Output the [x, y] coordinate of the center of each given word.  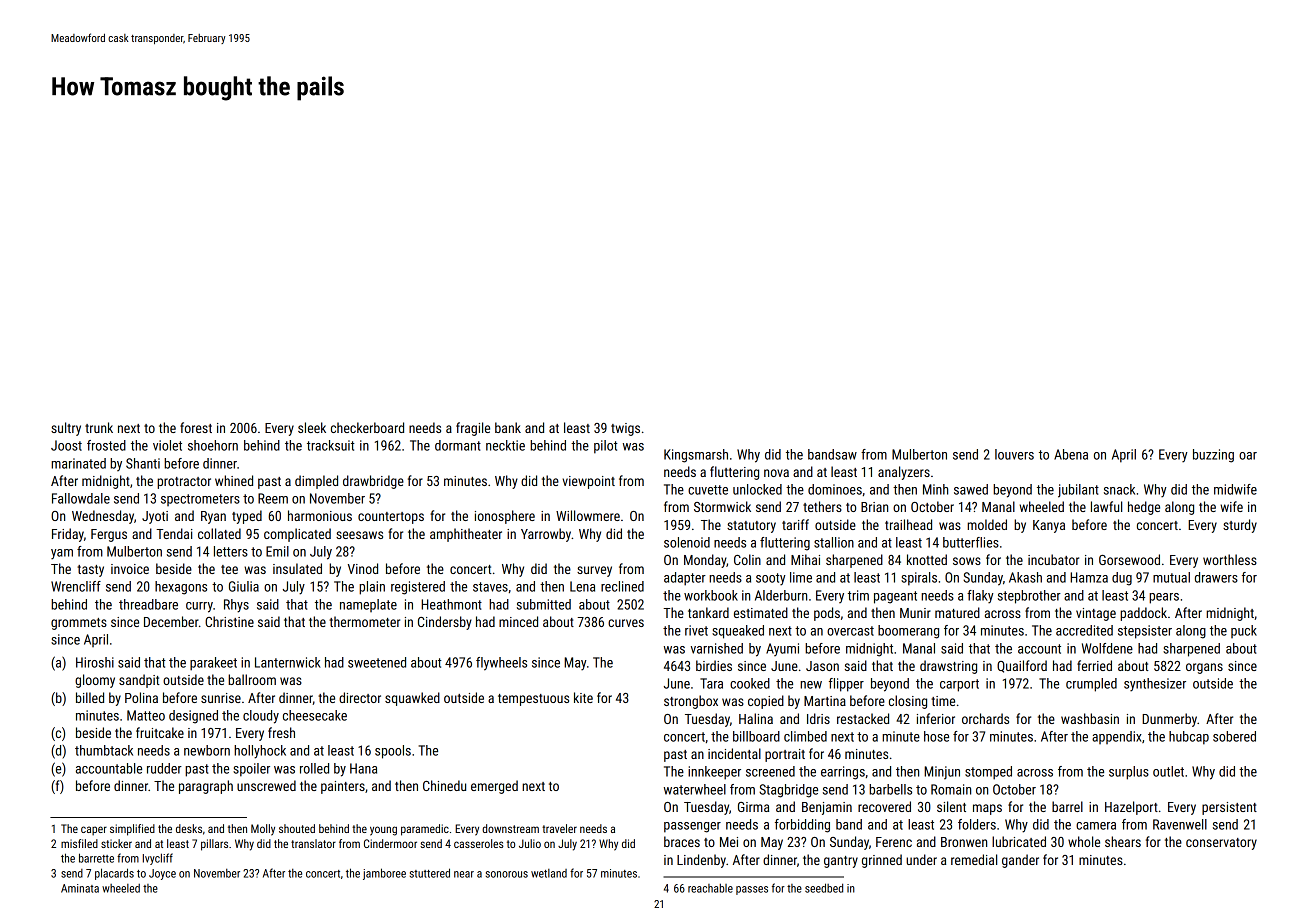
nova [776, 473]
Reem [273, 498]
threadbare [148, 604]
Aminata [80, 888]
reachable [710, 888]
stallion [834, 542]
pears [1164, 598]
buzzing [1213, 456]
